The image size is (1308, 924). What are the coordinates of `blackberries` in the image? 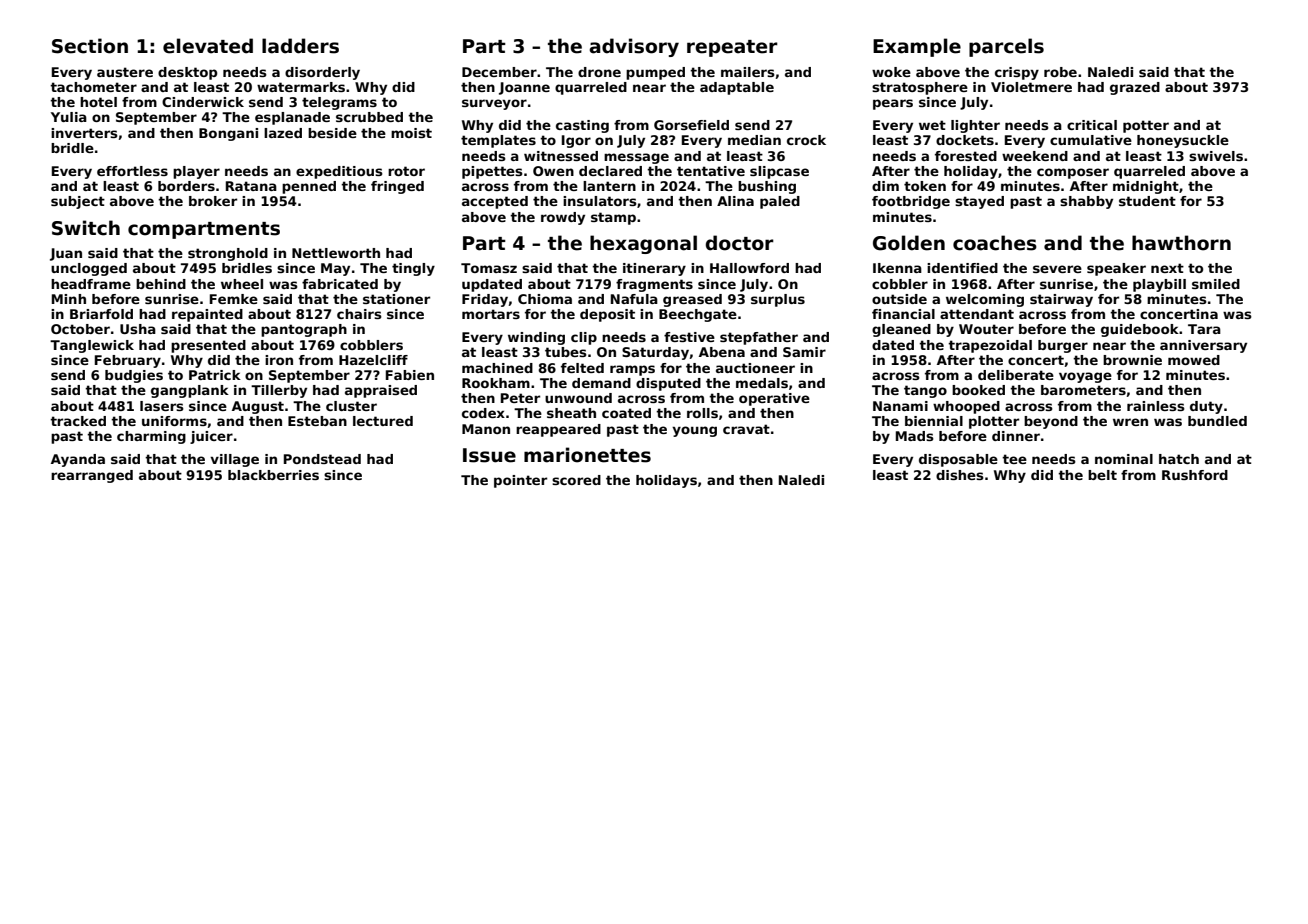 It's located at (273, 475).
